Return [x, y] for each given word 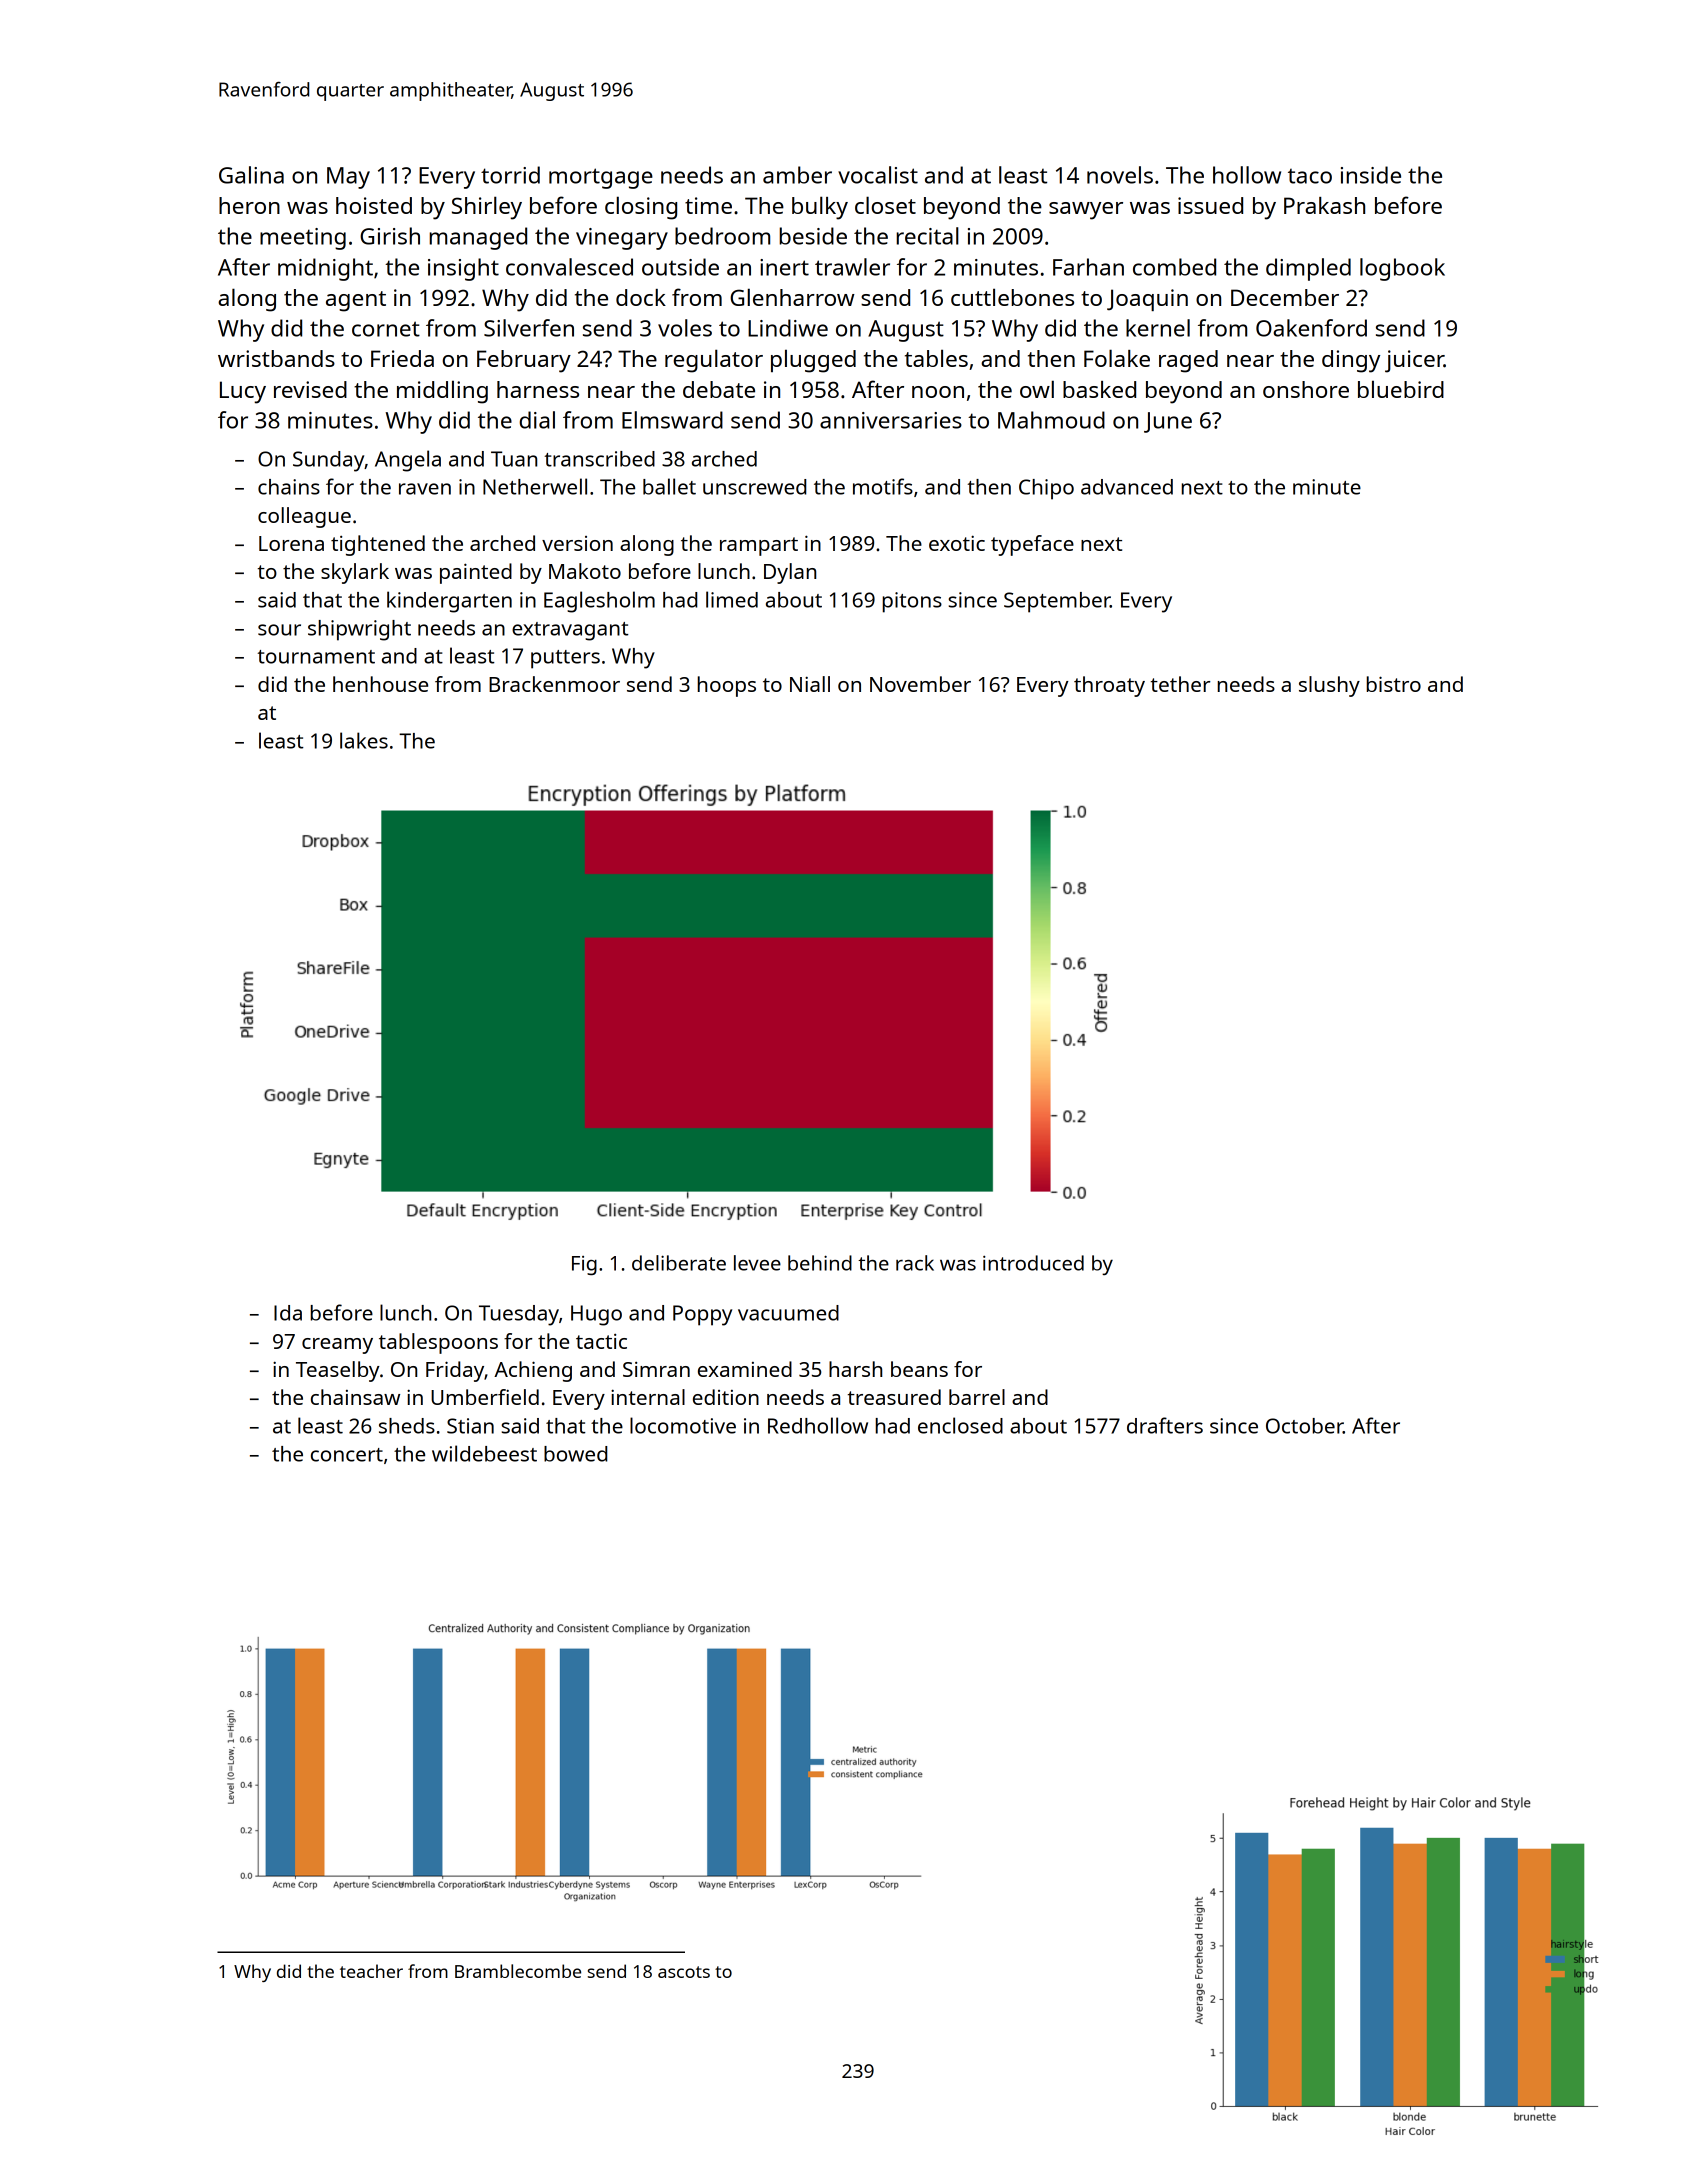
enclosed [960, 1425]
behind [820, 1263]
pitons [912, 602]
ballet [669, 486]
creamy [337, 1346]
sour [279, 630]
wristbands [276, 358]
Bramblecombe [518, 1971]
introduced [1033, 1263]
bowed [575, 1454]
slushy [1329, 686]
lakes [364, 740]
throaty [1109, 686]
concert [347, 1455]
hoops [727, 686]
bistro [1394, 684]
